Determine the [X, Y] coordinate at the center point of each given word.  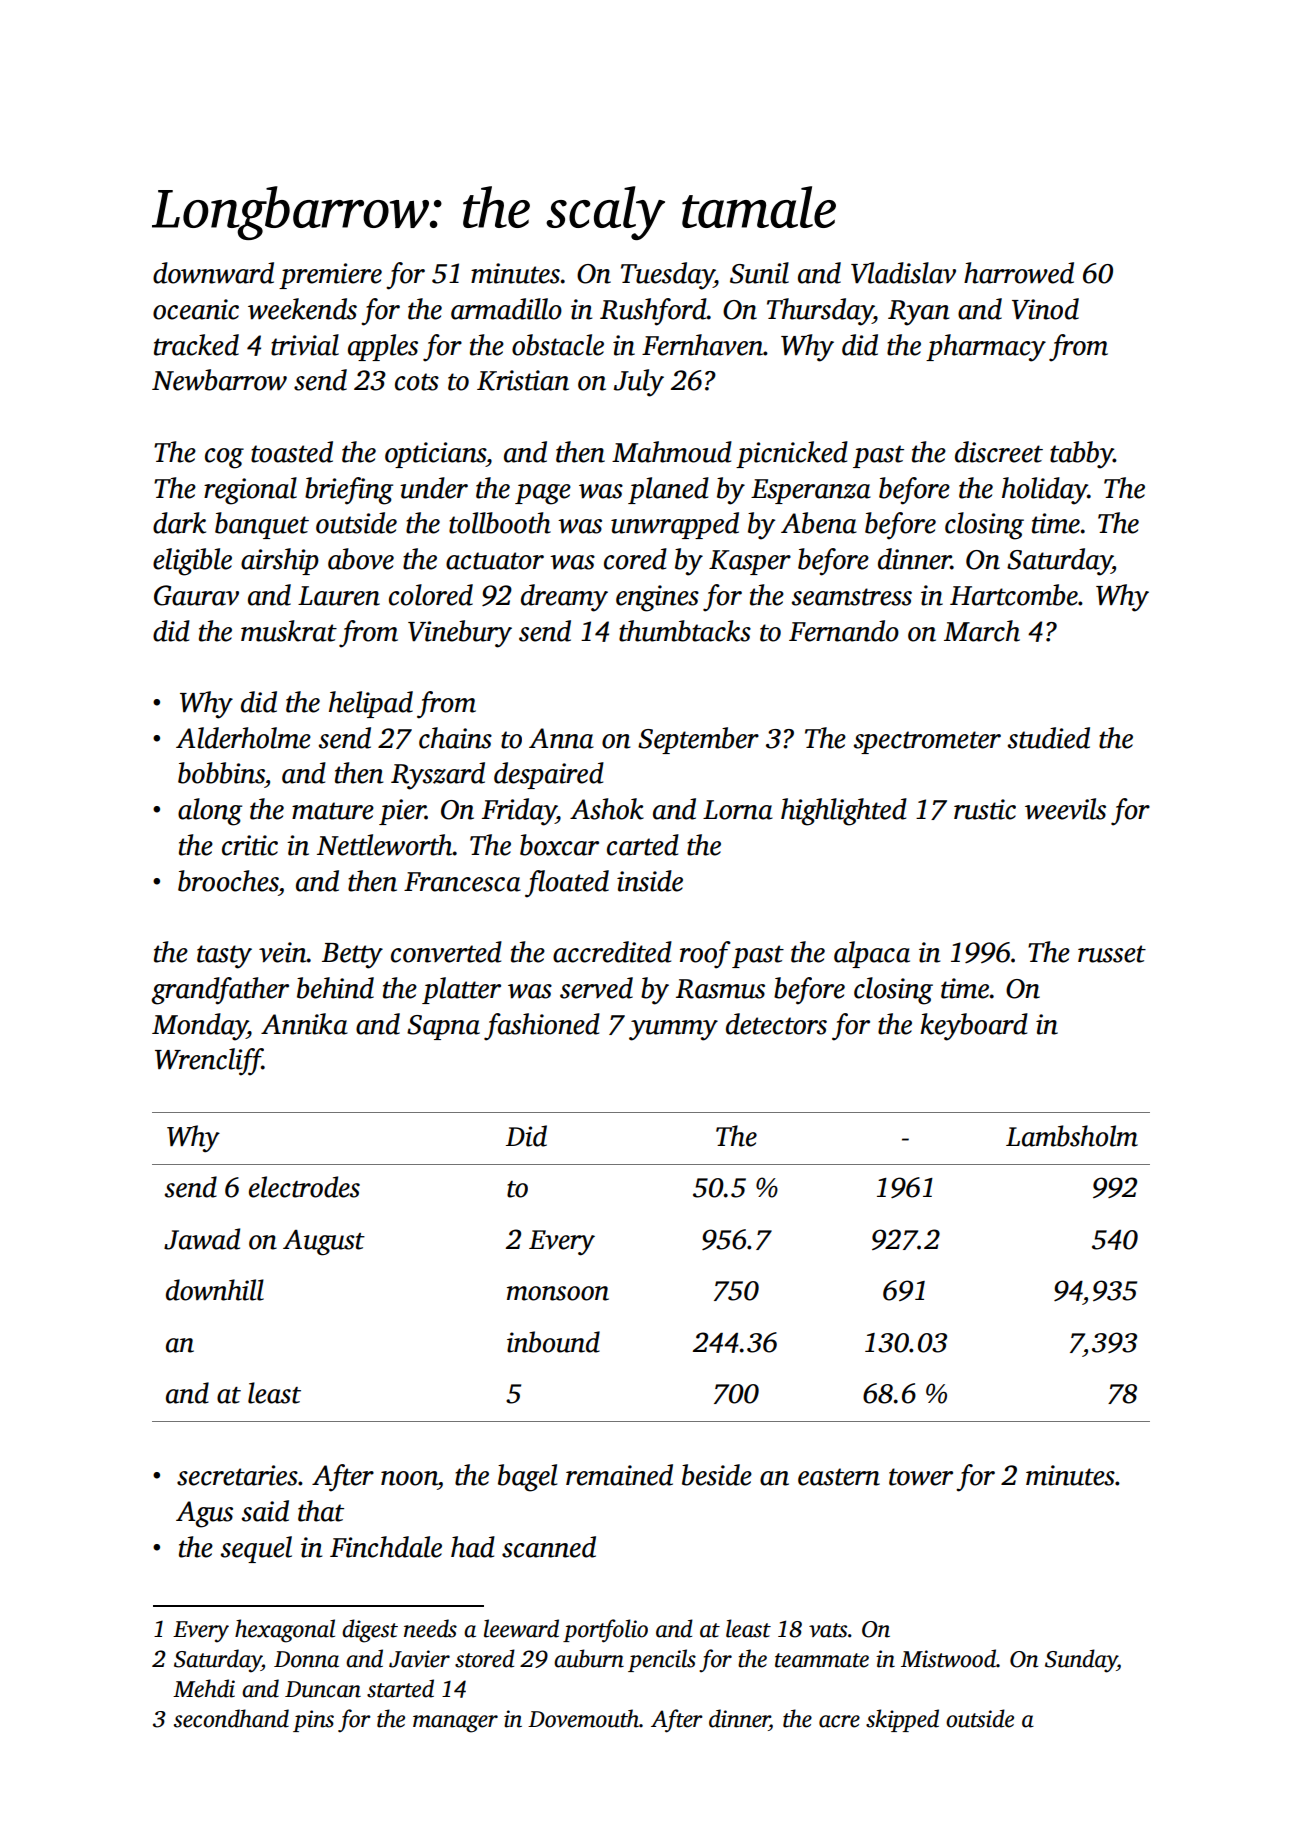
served [596, 988]
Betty [352, 956]
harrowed [1019, 273]
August [324, 1243]
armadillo [506, 309]
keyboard [974, 1027]
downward [213, 273]
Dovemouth [583, 1718]
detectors [776, 1024]
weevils [1065, 809]
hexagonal [285, 1631]
